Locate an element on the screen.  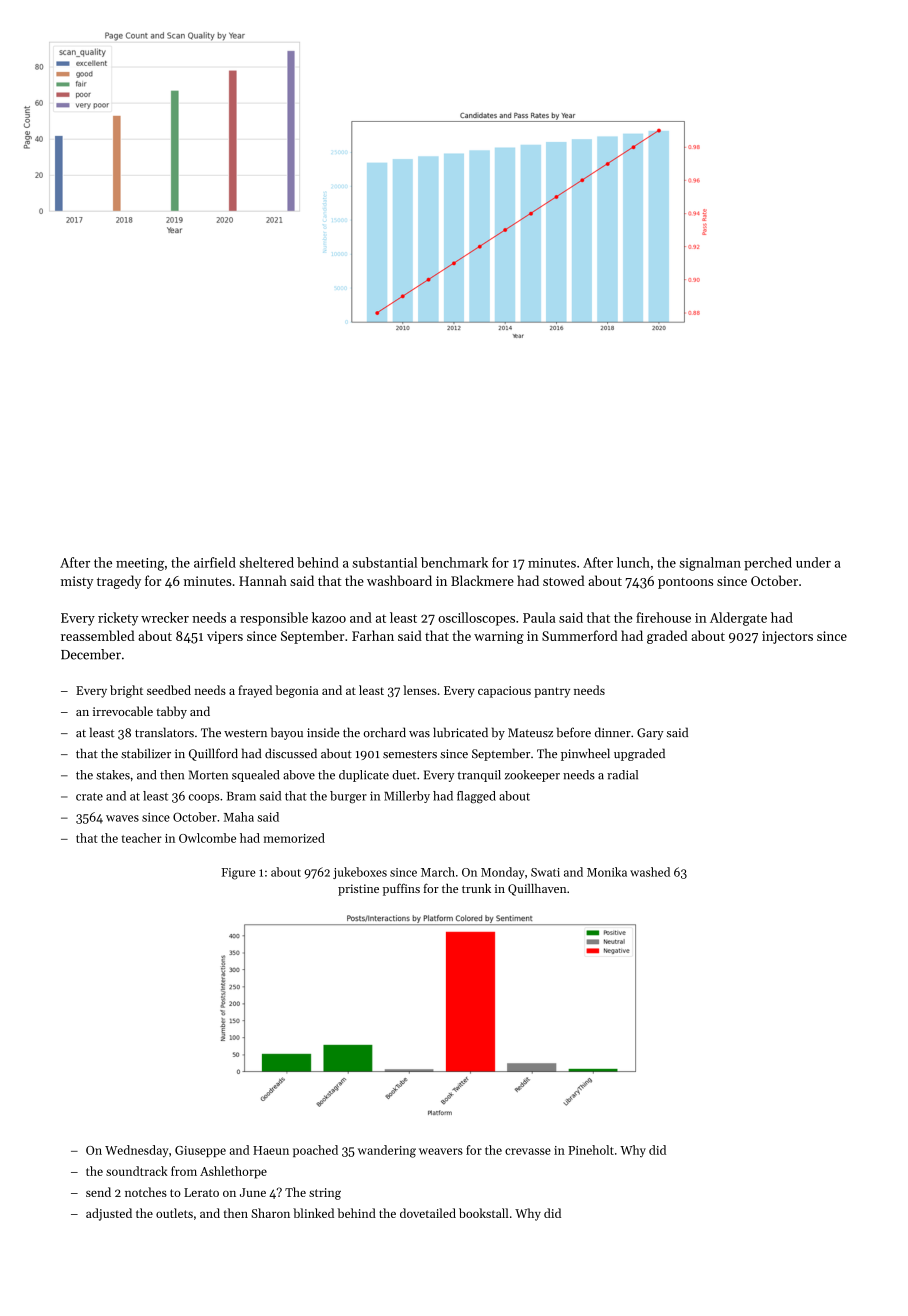
pristine is located at coordinates (358, 890).
